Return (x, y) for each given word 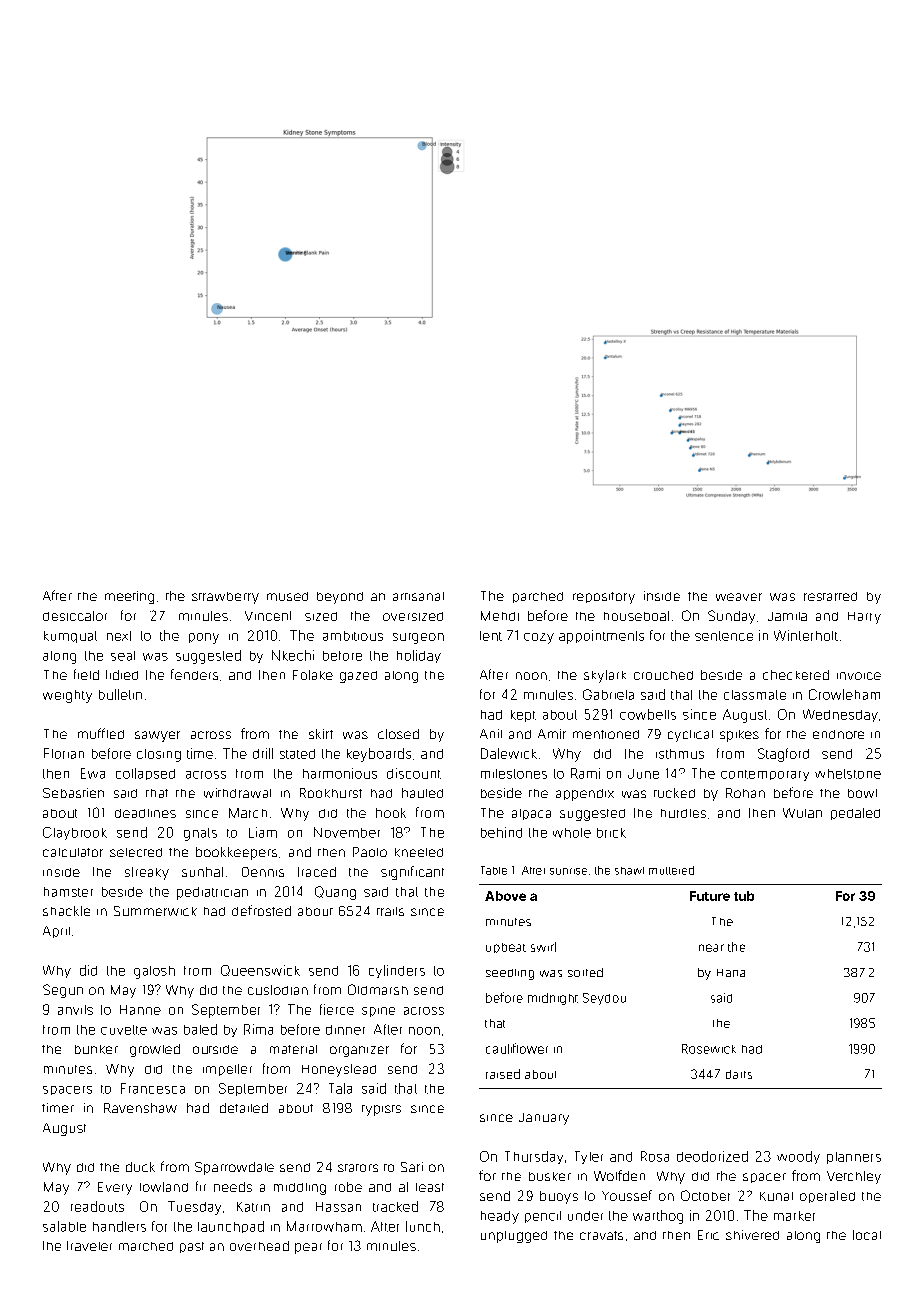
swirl (543, 947)
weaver (739, 597)
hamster (68, 892)
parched (538, 597)
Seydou (604, 999)
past (192, 1247)
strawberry (225, 598)
